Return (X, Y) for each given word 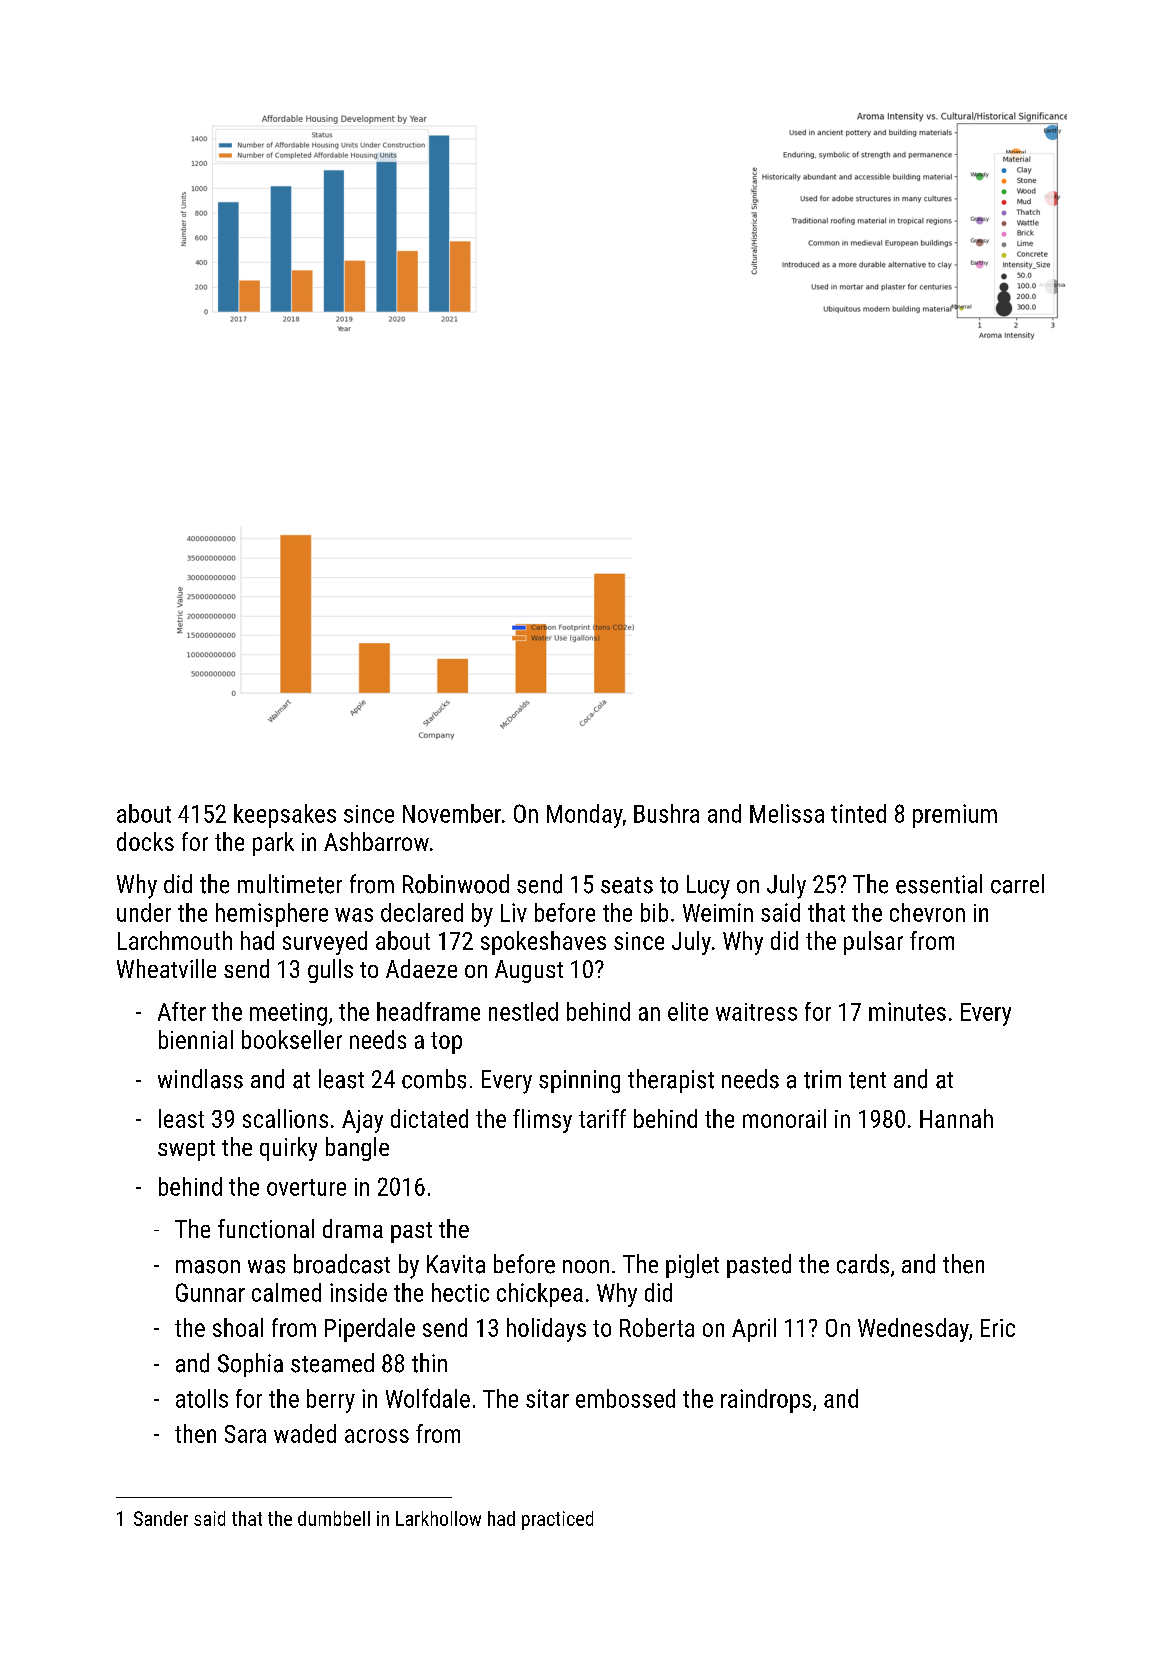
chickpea (540, 1295)
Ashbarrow (376, 841)
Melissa (787, 813)
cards (863, 1264)
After (182, 1011)
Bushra (666, 813)
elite (688, 1011)
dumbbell (334, 1518)
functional (266, 1228)
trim (822, 1079)
